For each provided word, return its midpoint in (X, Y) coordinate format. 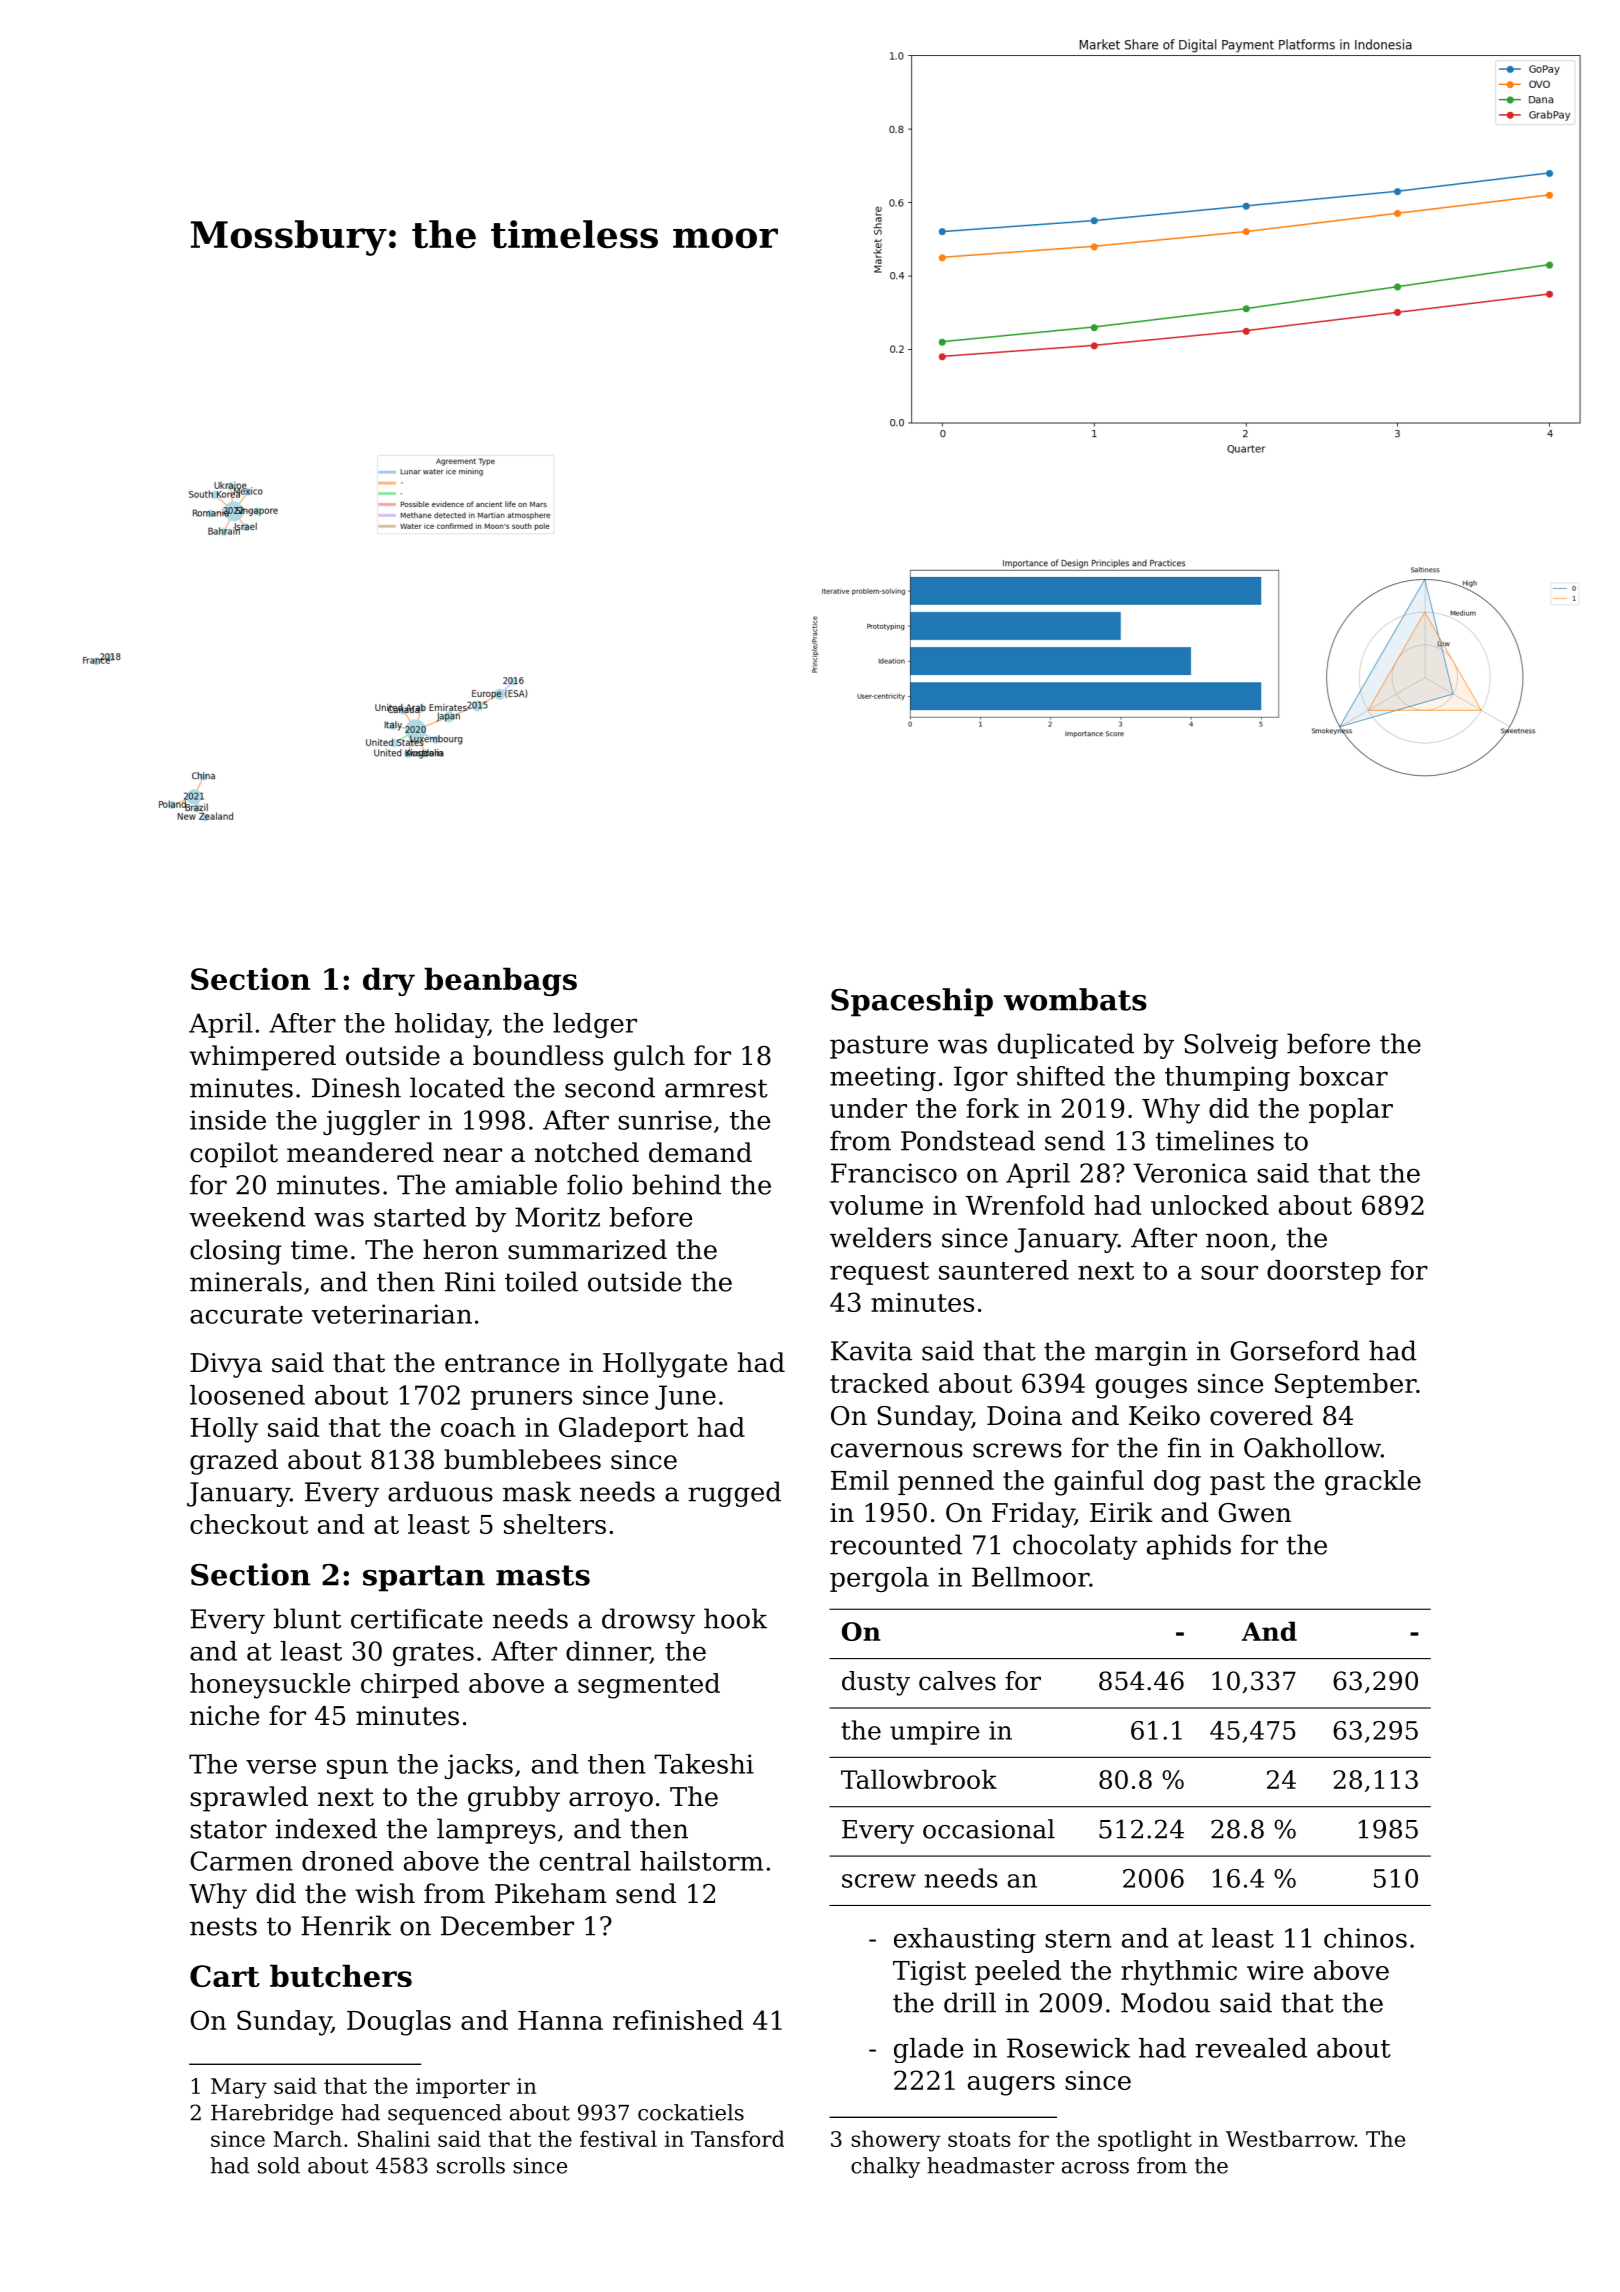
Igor (981, 1078)
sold (279, 2165)
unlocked (1210, 1205)
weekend (247, 1217)
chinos (1365, 1938)
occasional (989, 1829)
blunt (307, 1618)
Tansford (737, 2138)
